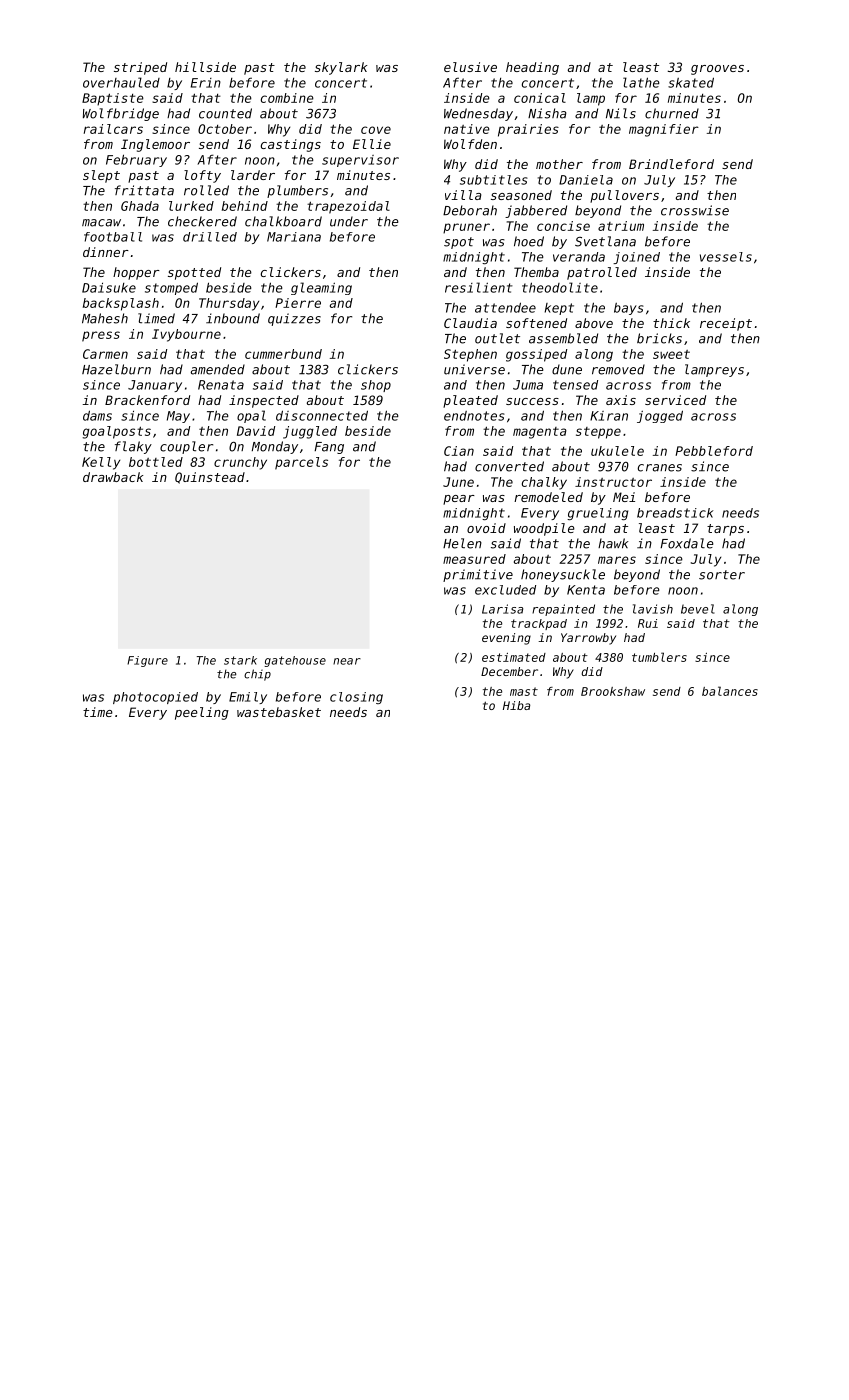 The height and width of the screenshot is (1400, 849). Describe the element at coordinates (536, 211) in the screenshot. I see `jabbered` at that location.
